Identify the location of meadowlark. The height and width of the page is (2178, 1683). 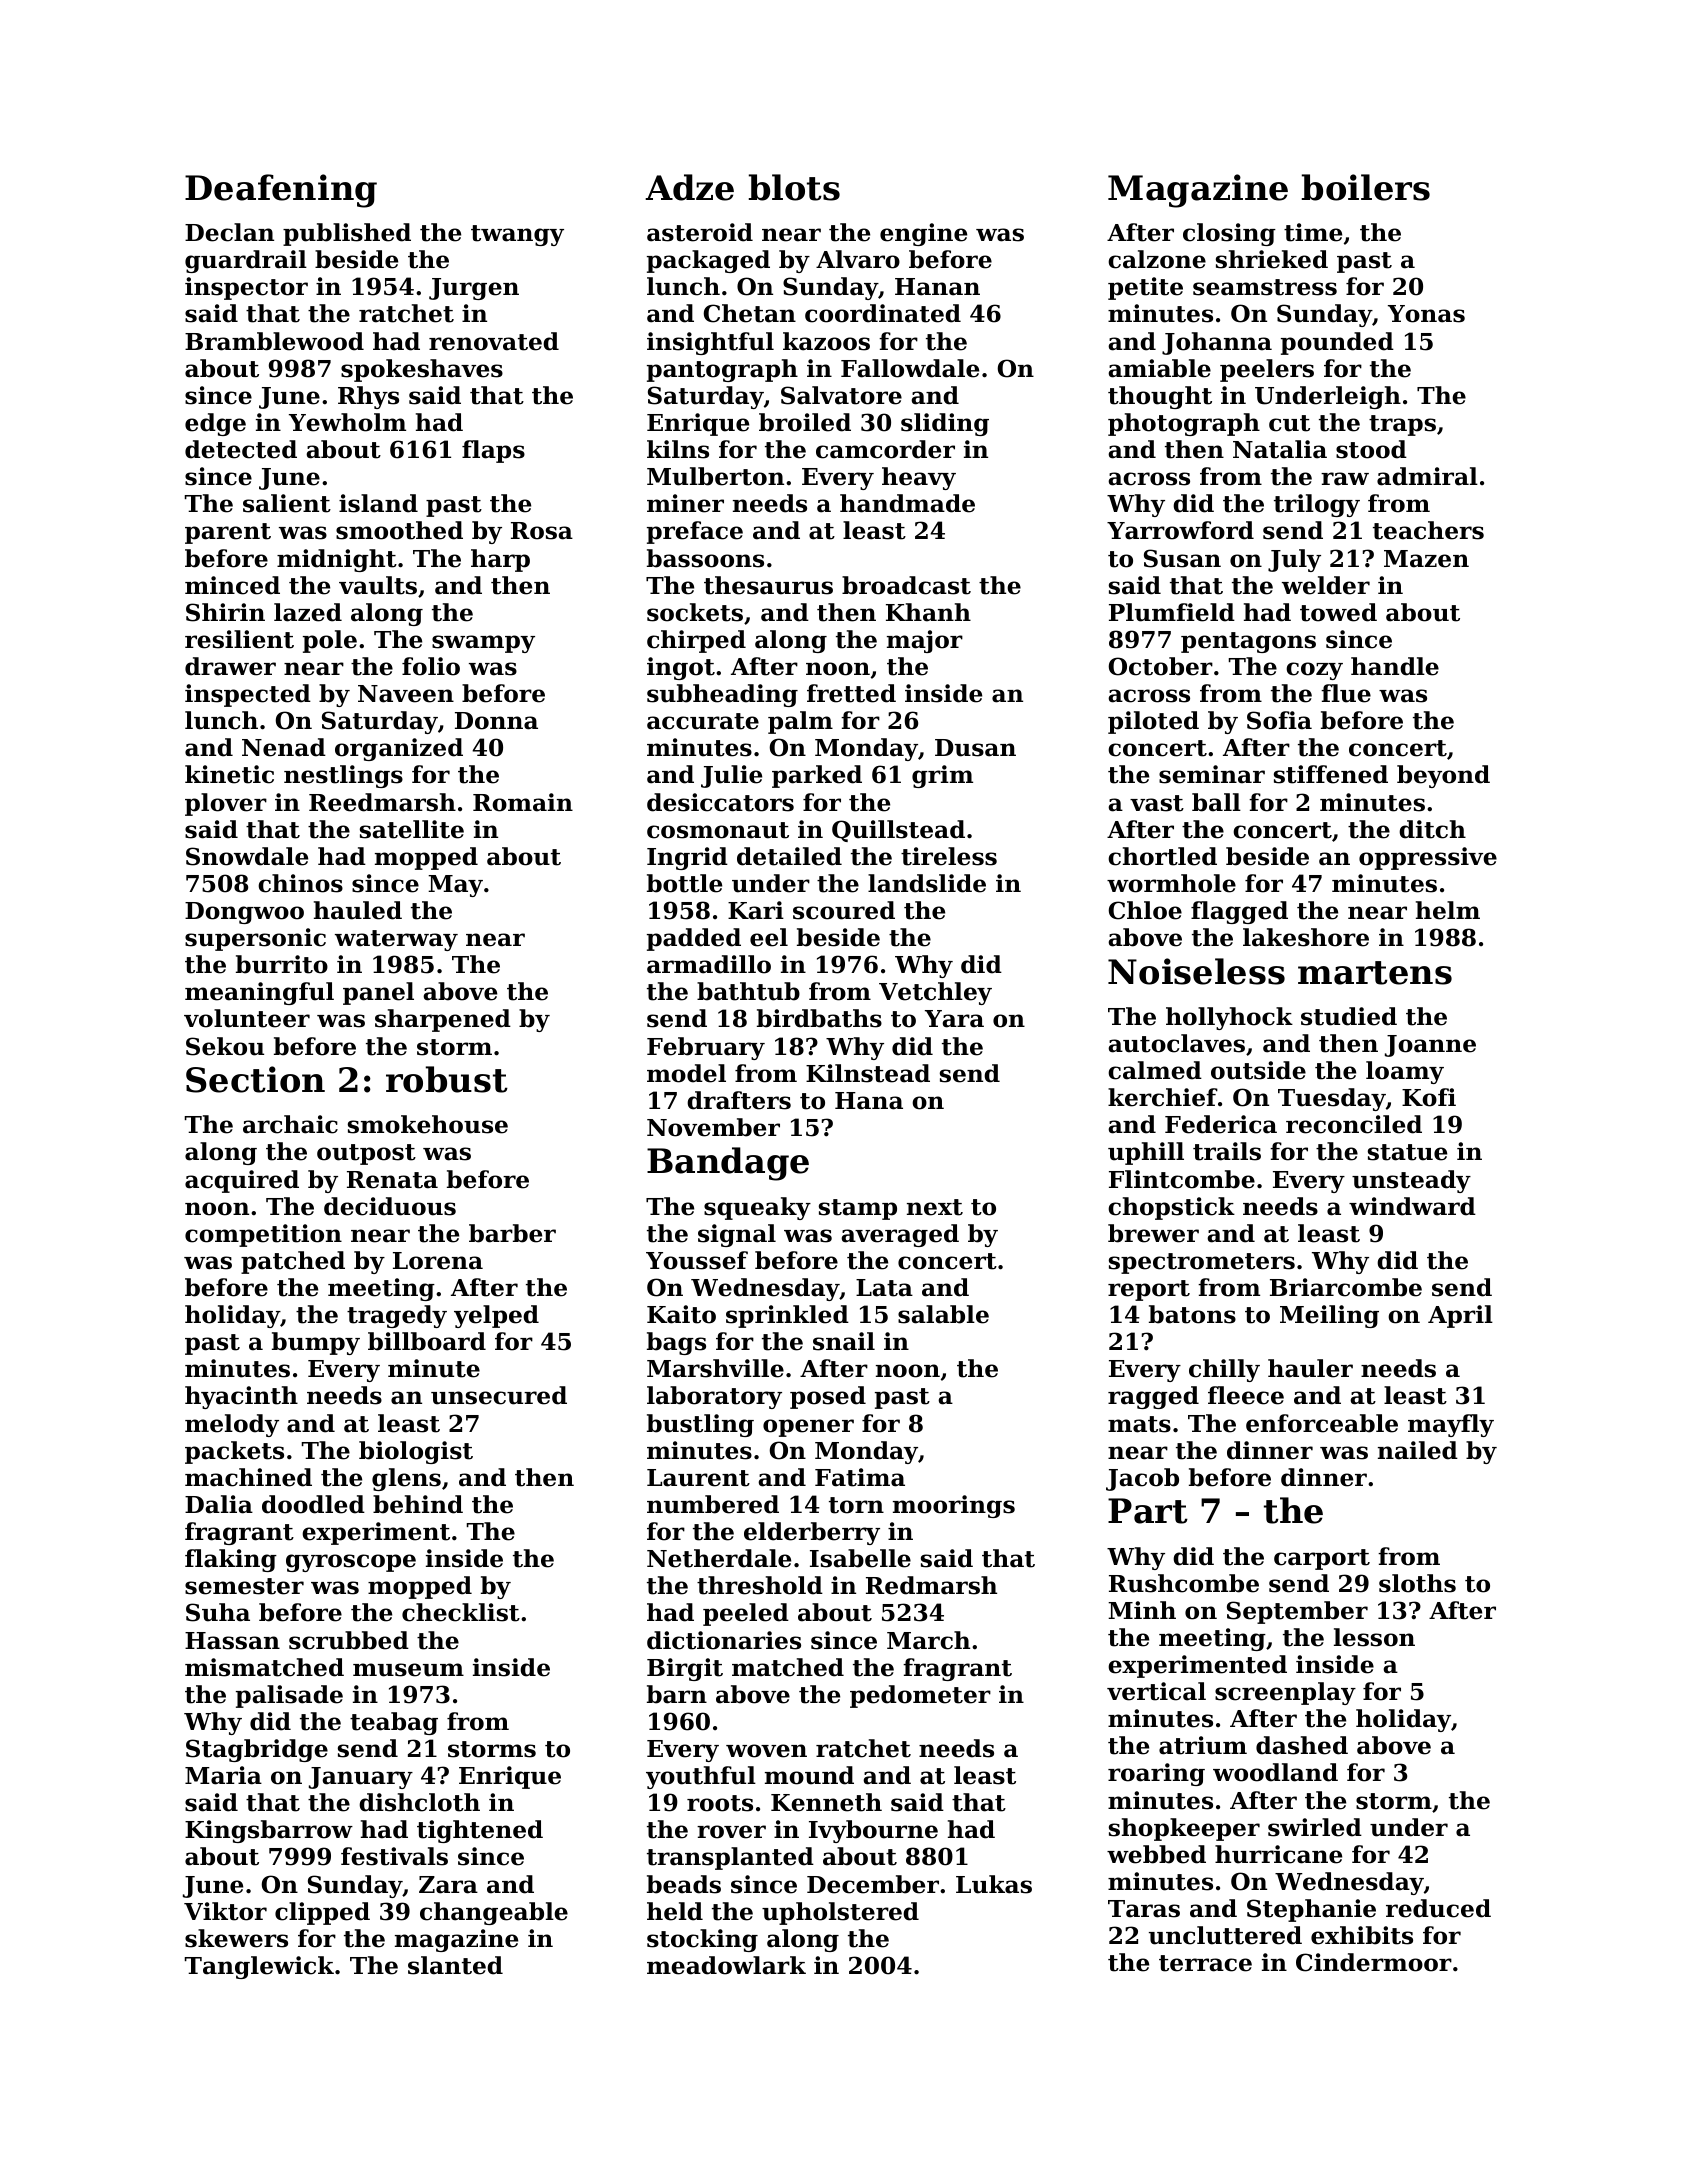
(726, 1965).
